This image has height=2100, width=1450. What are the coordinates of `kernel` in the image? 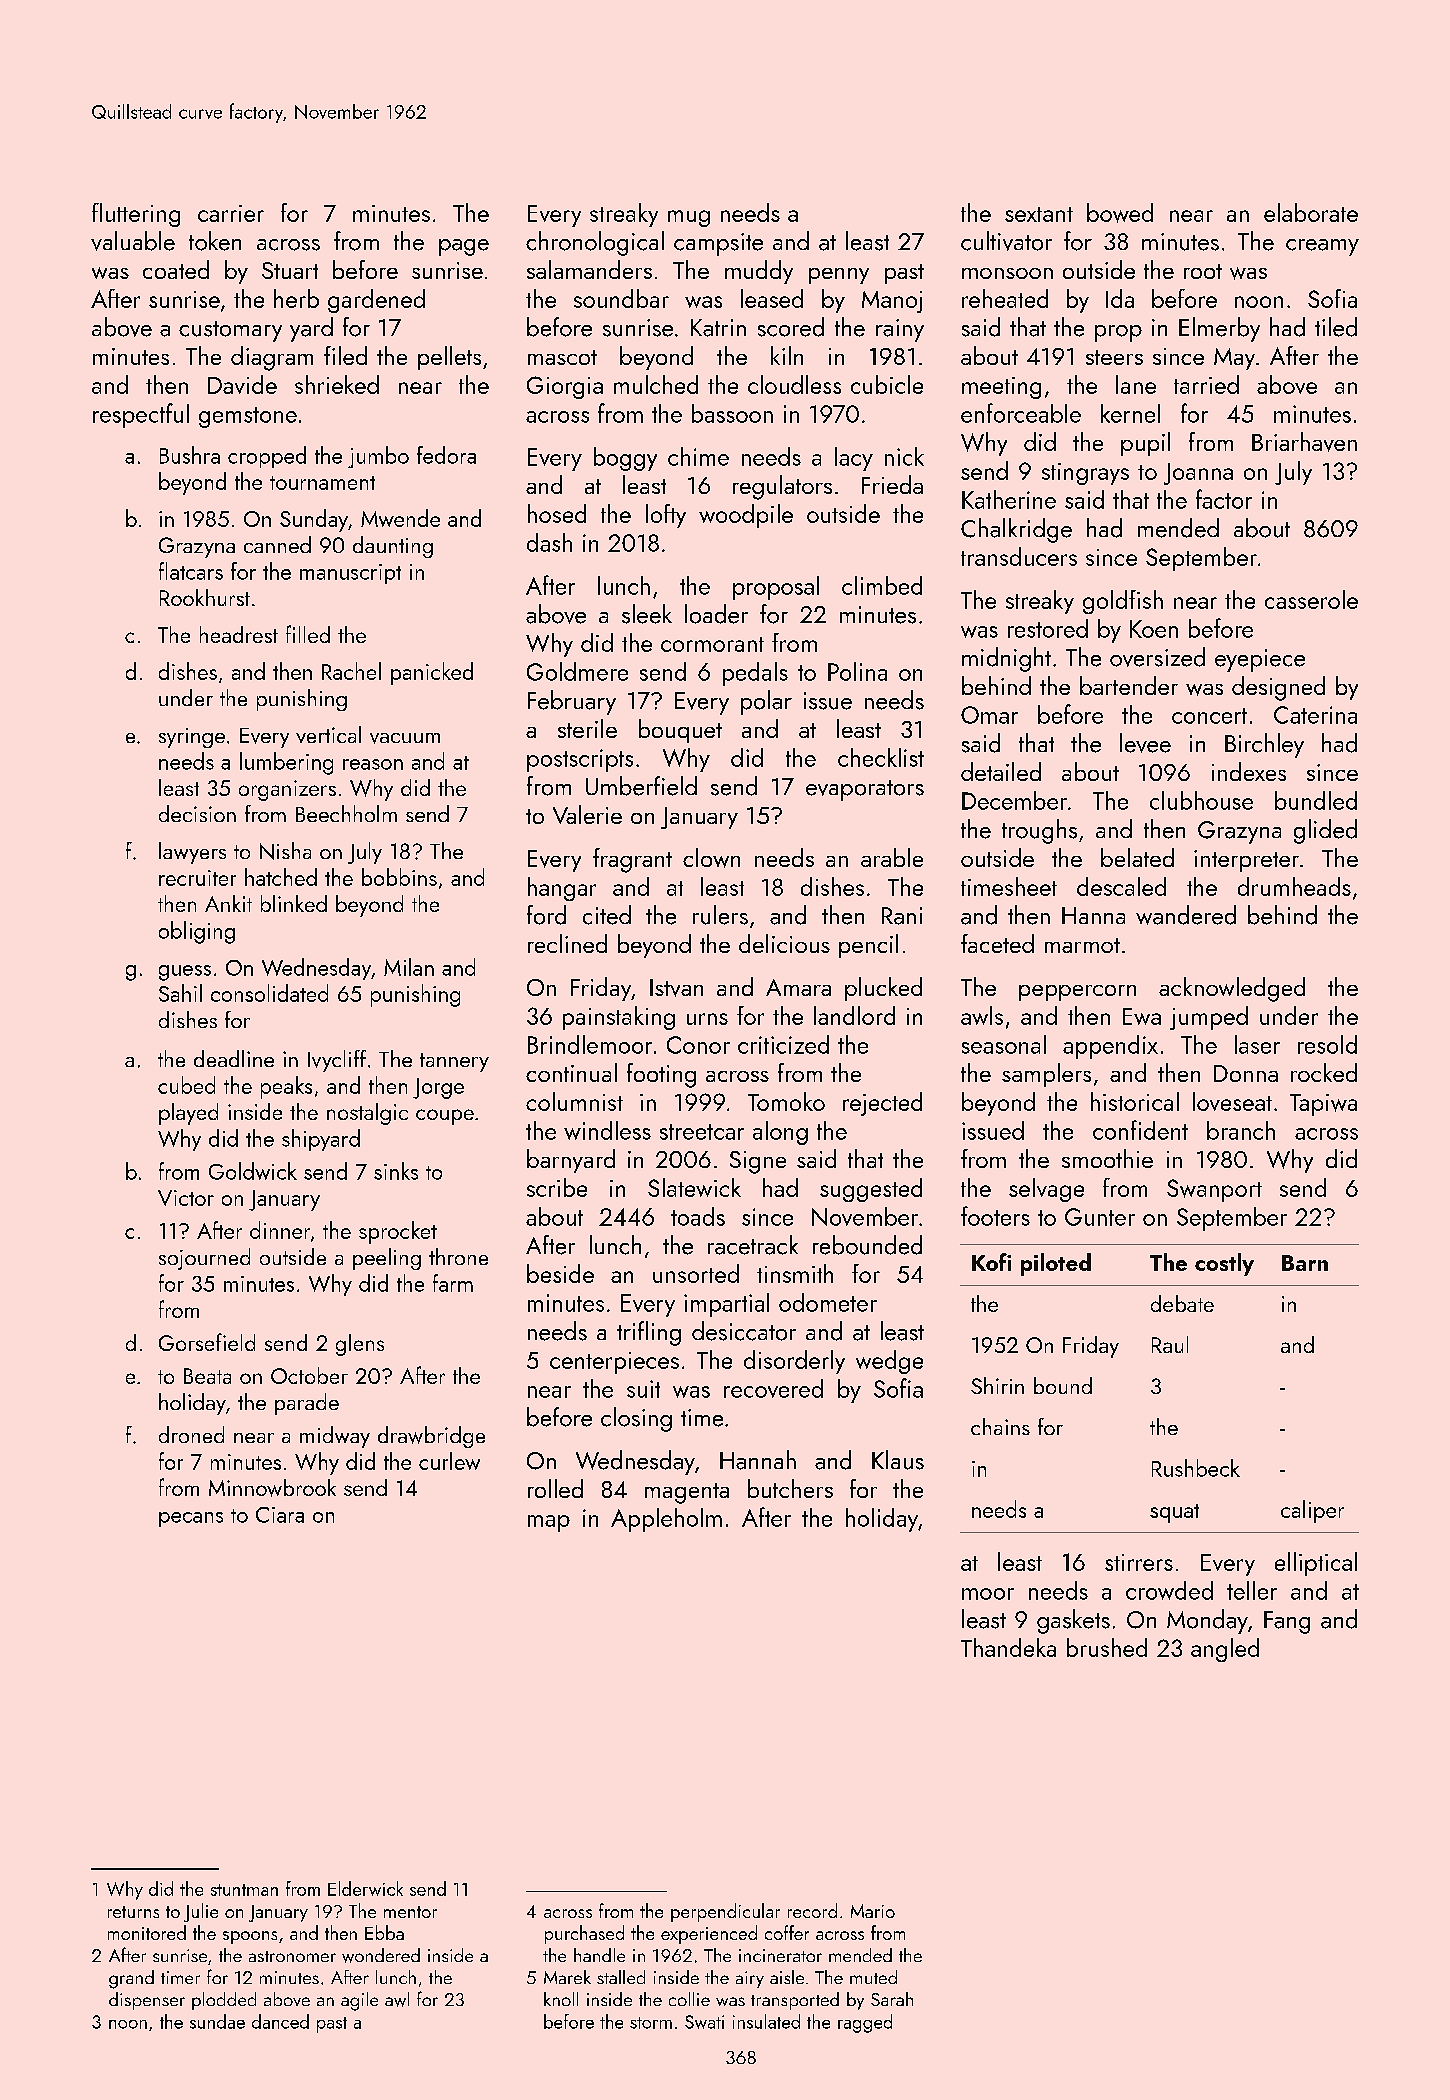 It's located at (1130, 413).
